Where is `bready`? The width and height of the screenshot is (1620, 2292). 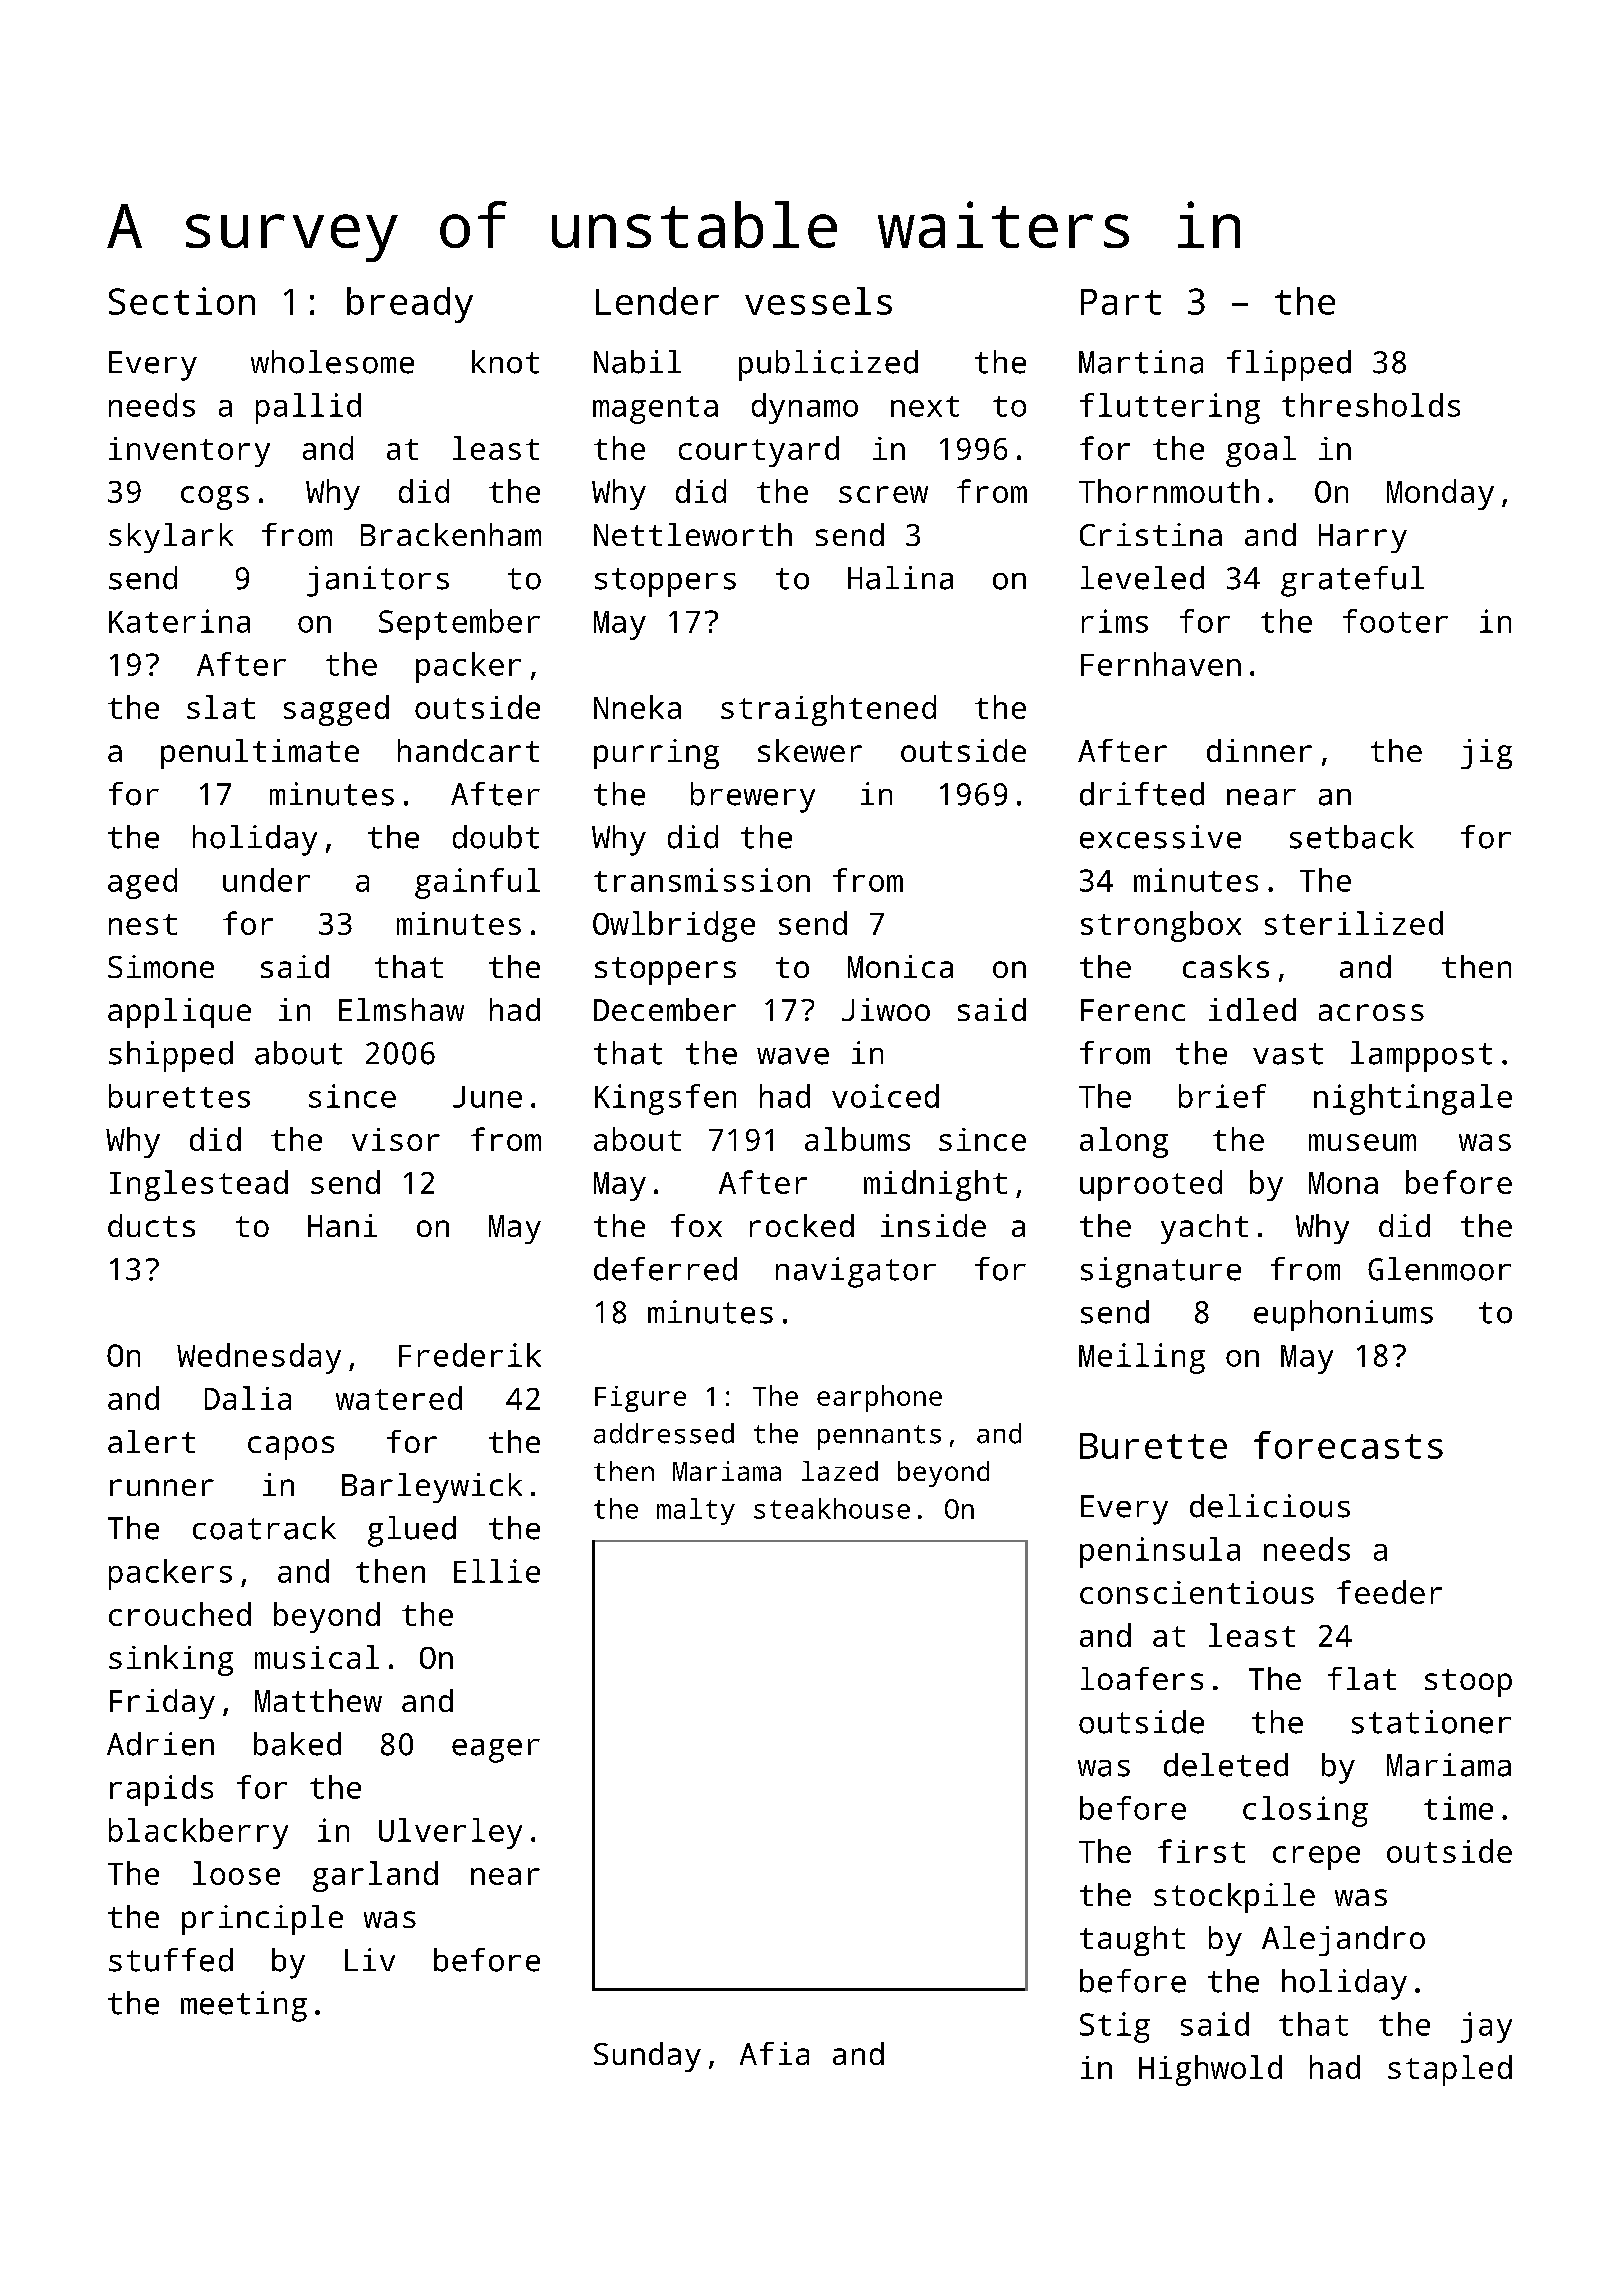 bready is located at coordinates (410, 305).
